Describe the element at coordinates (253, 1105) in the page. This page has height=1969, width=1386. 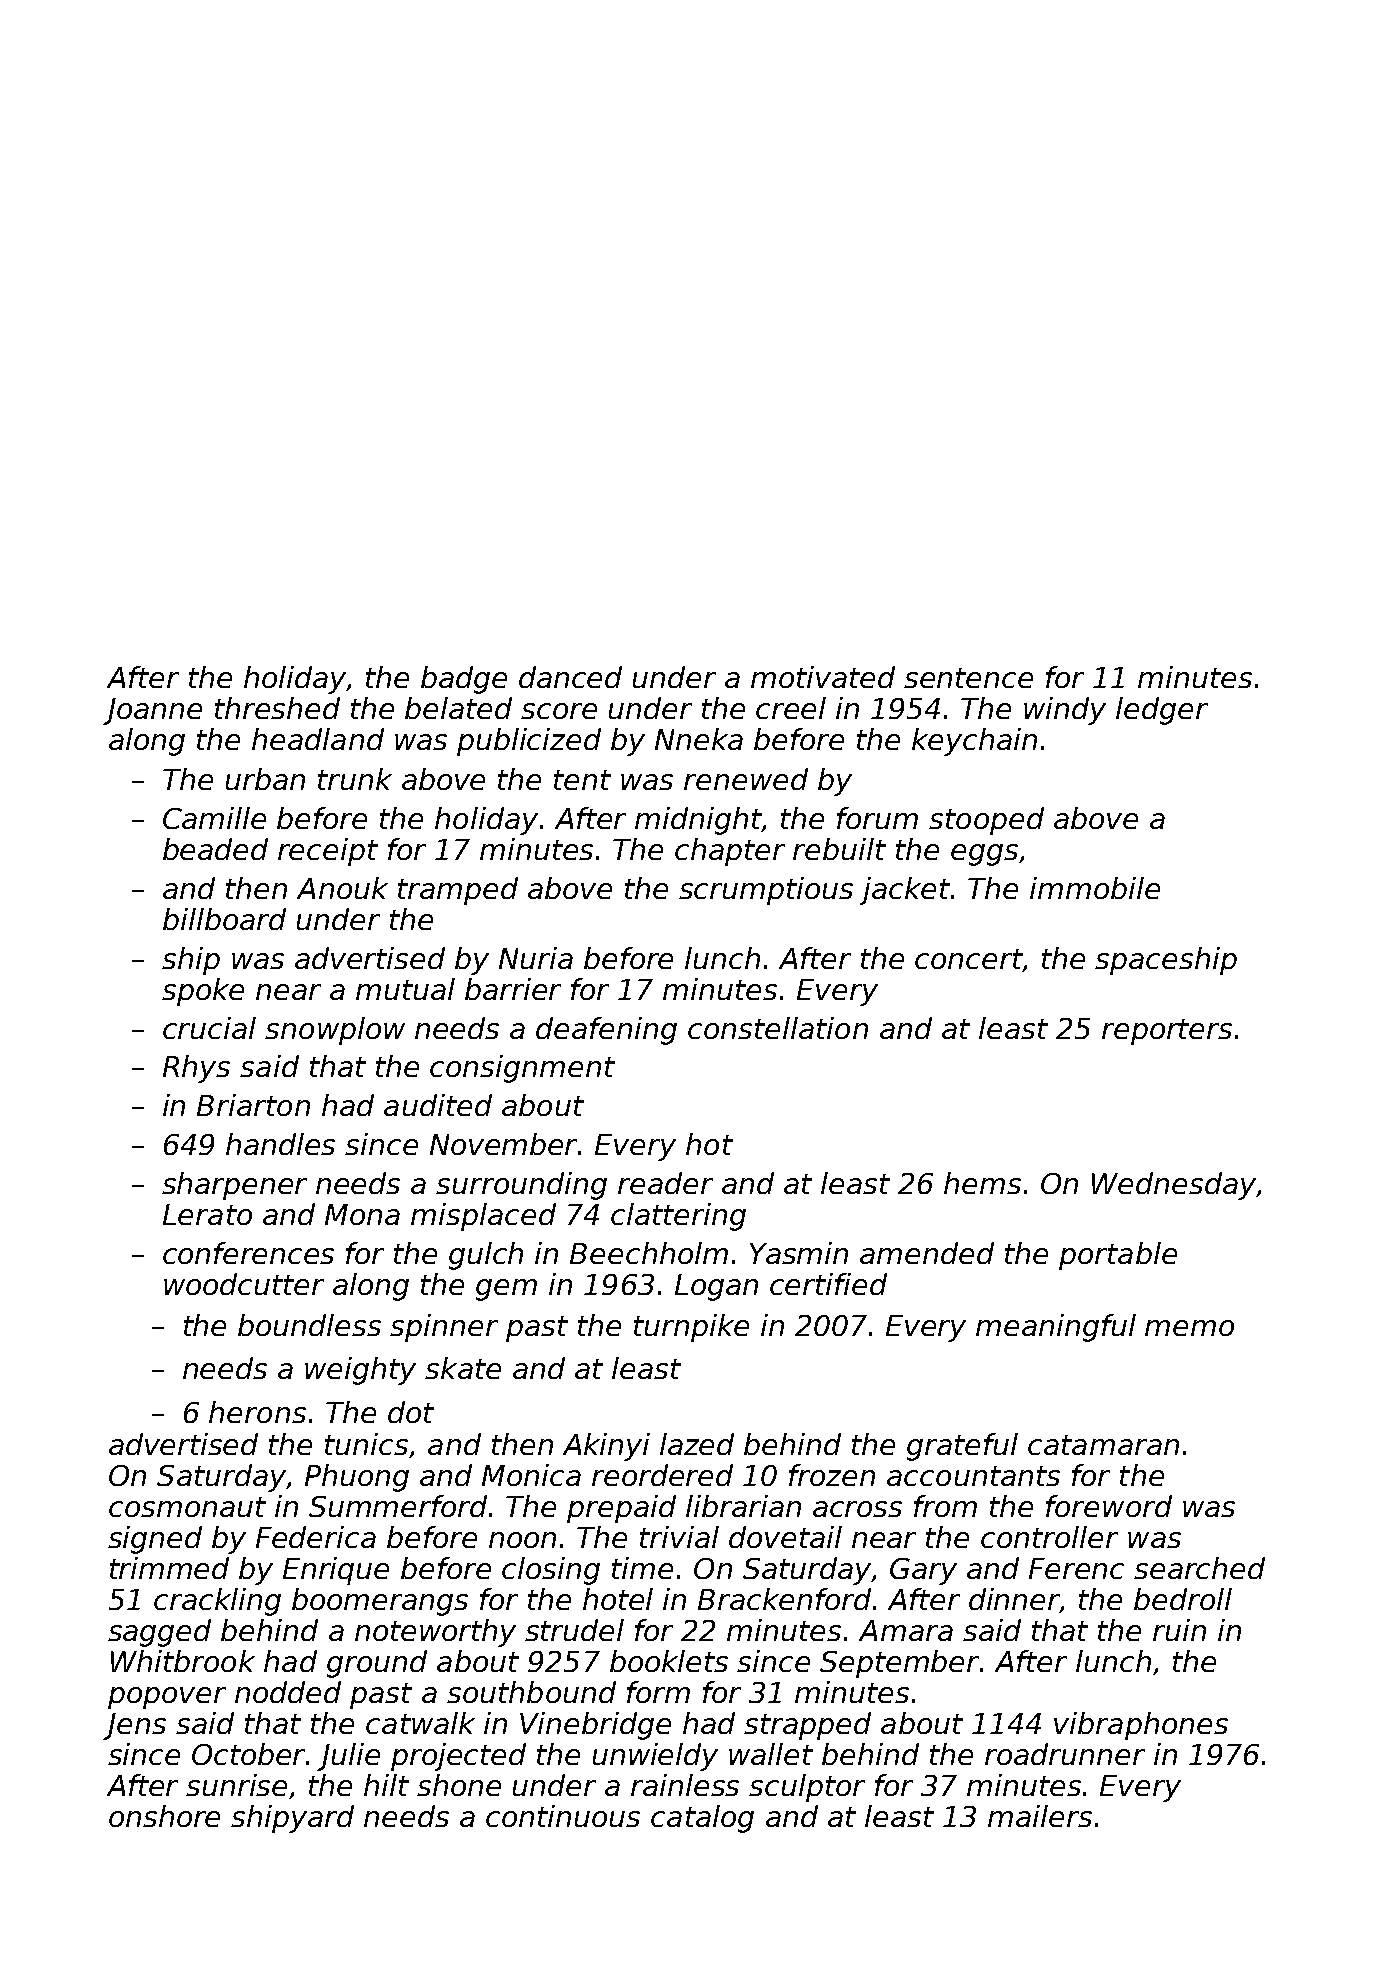
I see `Briarton` at that location.
